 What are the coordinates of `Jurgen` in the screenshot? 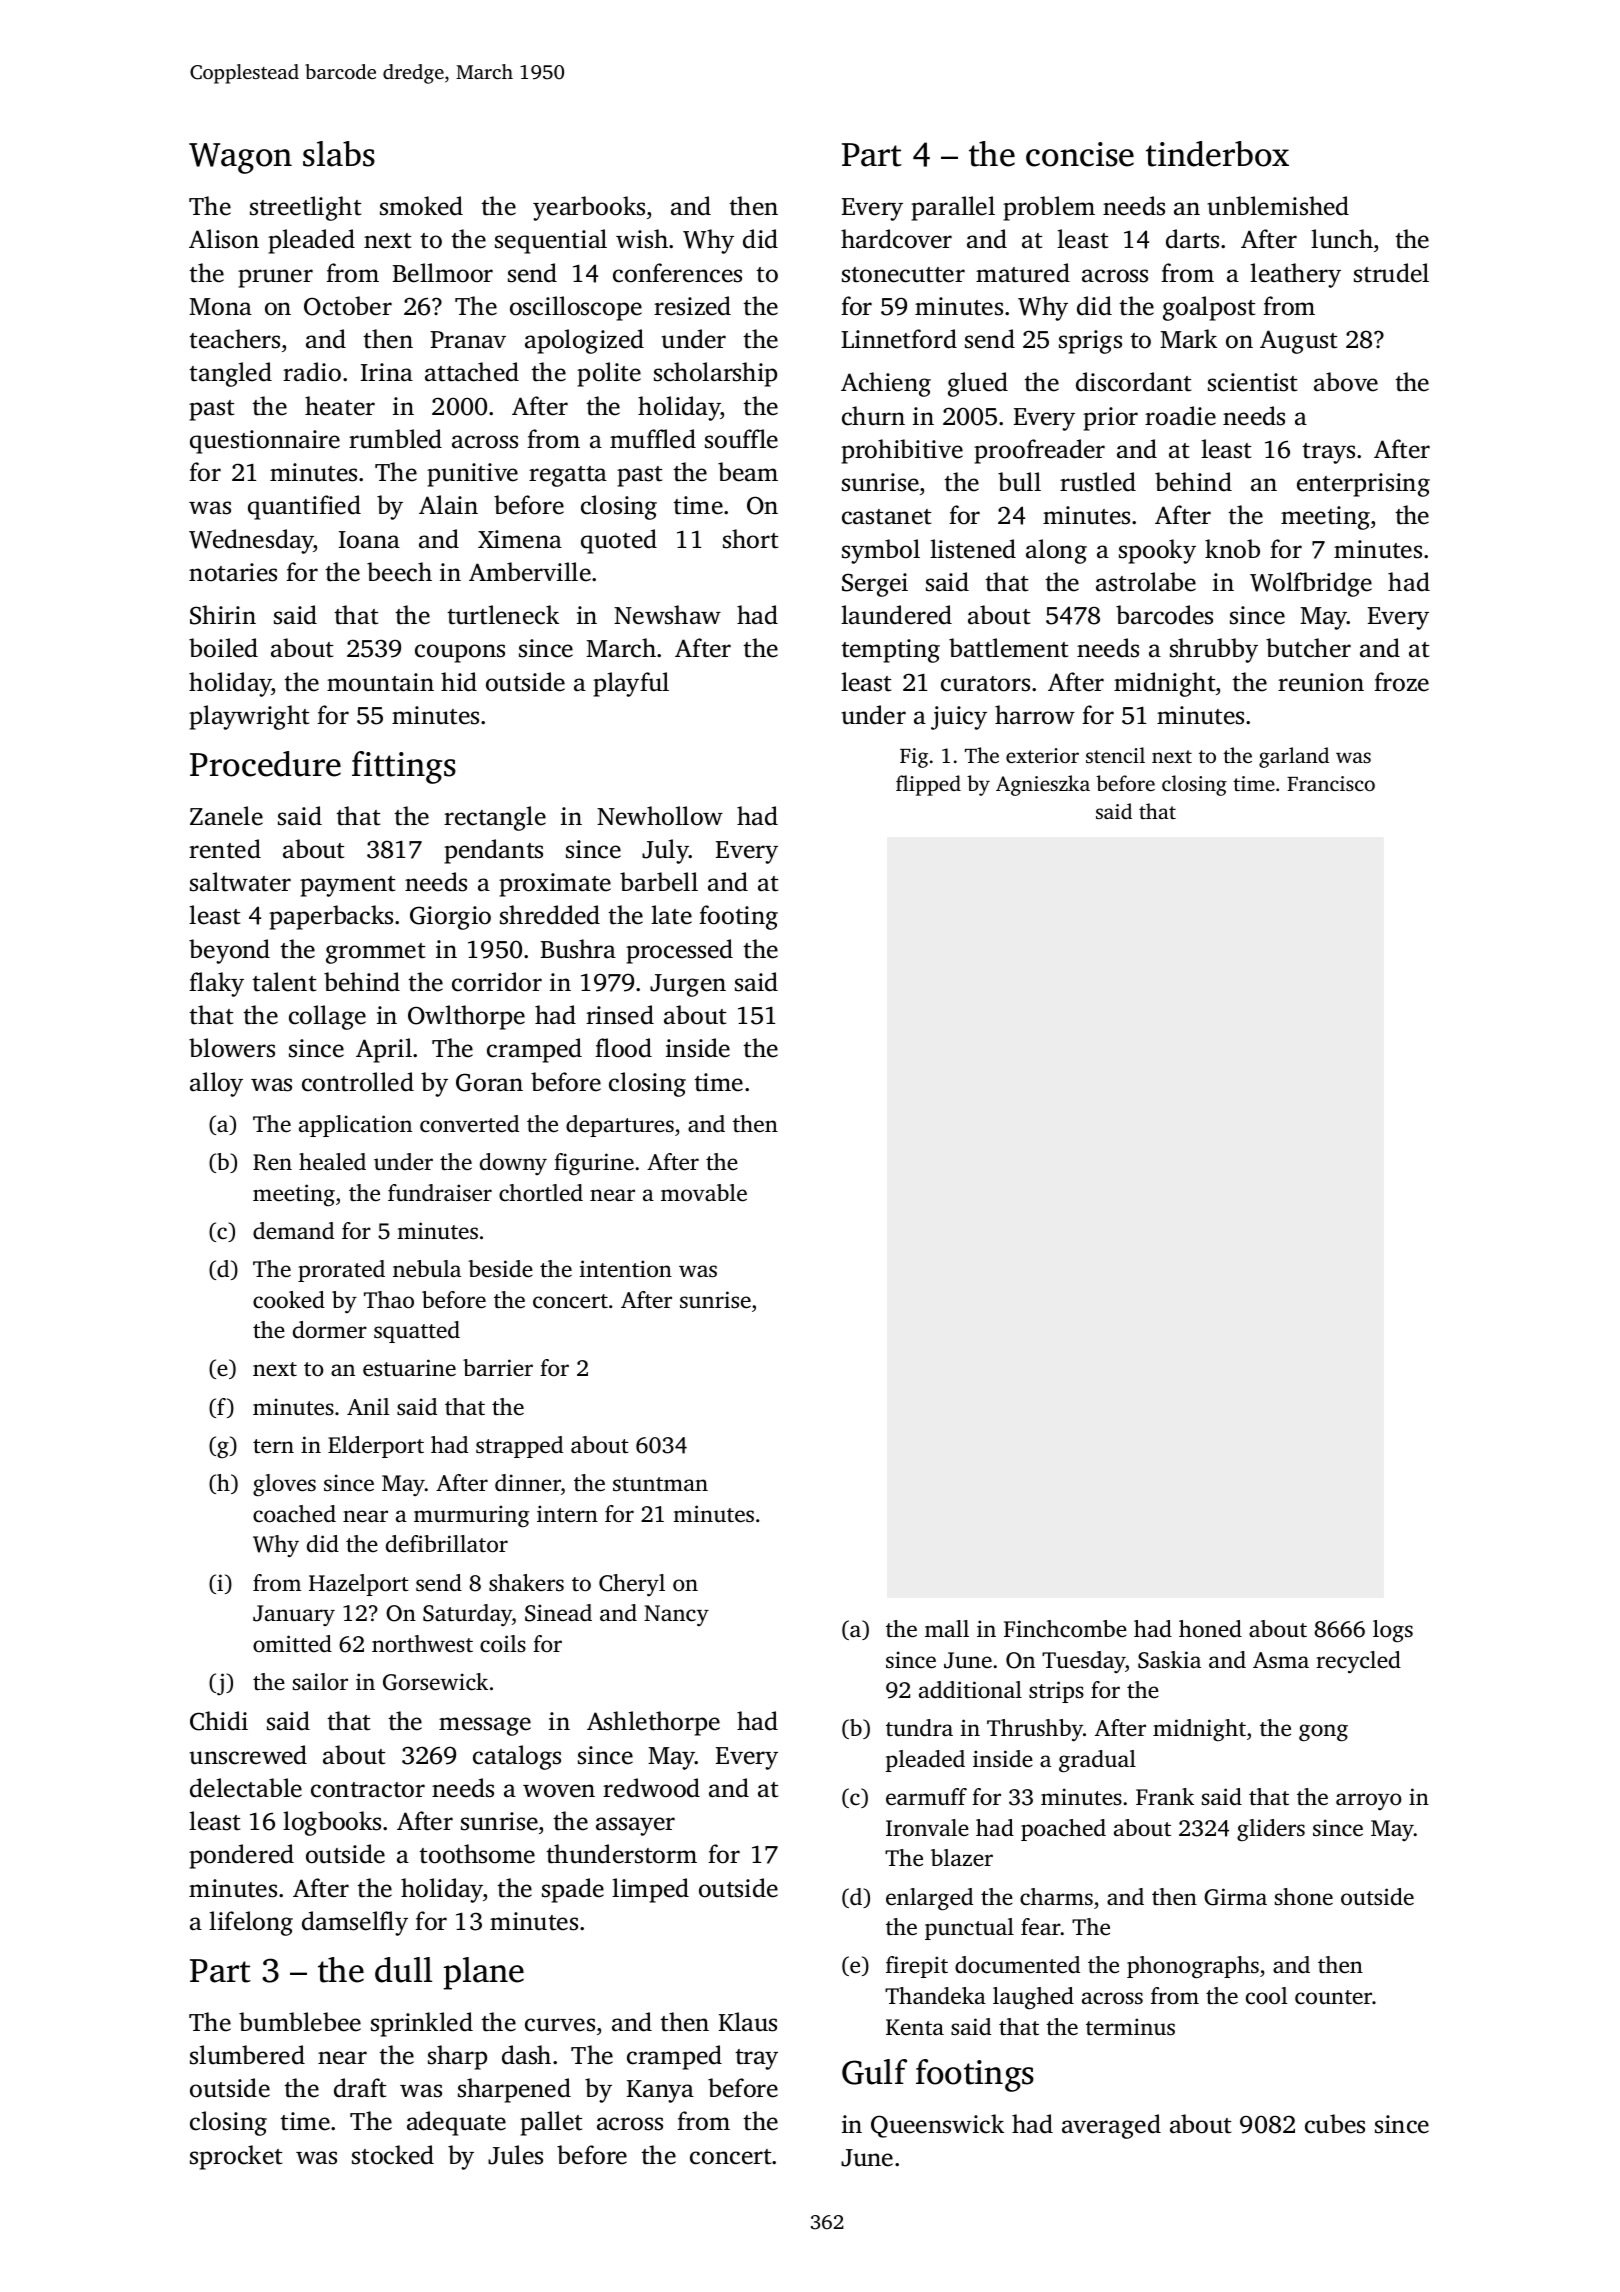 It's located at (688, 985).
